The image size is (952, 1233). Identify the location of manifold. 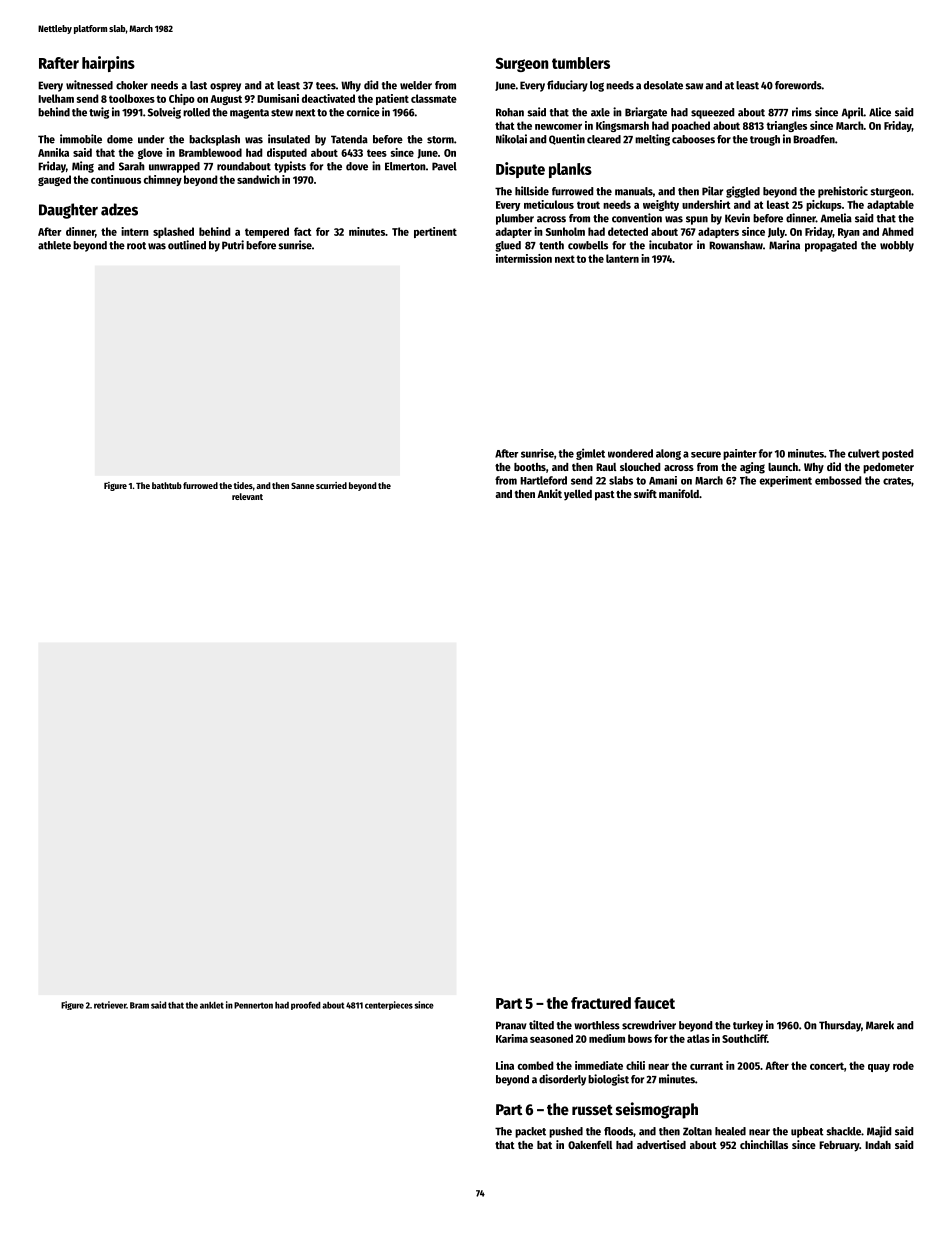
(679, 493).
